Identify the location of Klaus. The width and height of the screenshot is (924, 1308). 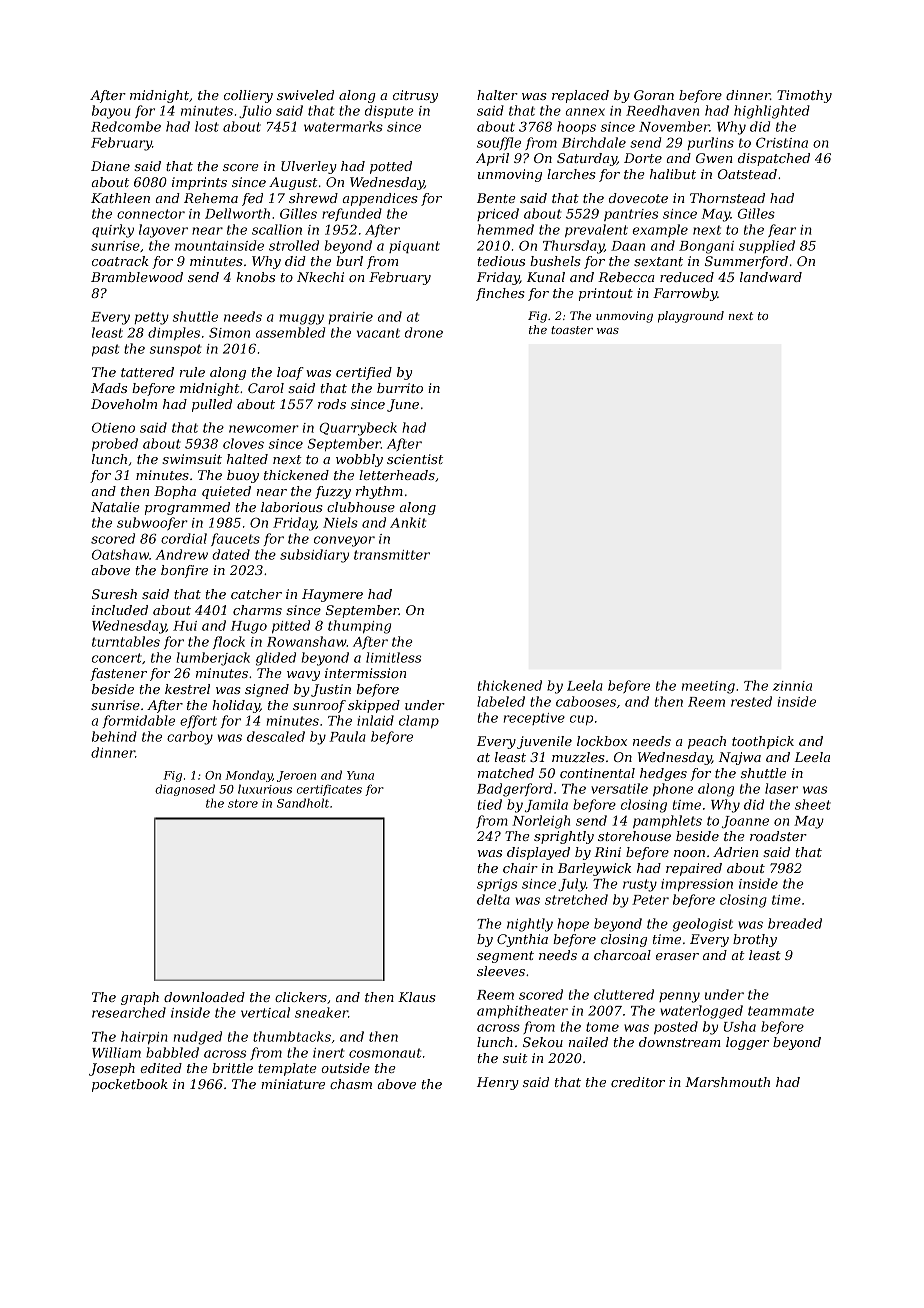
(417, 997).
